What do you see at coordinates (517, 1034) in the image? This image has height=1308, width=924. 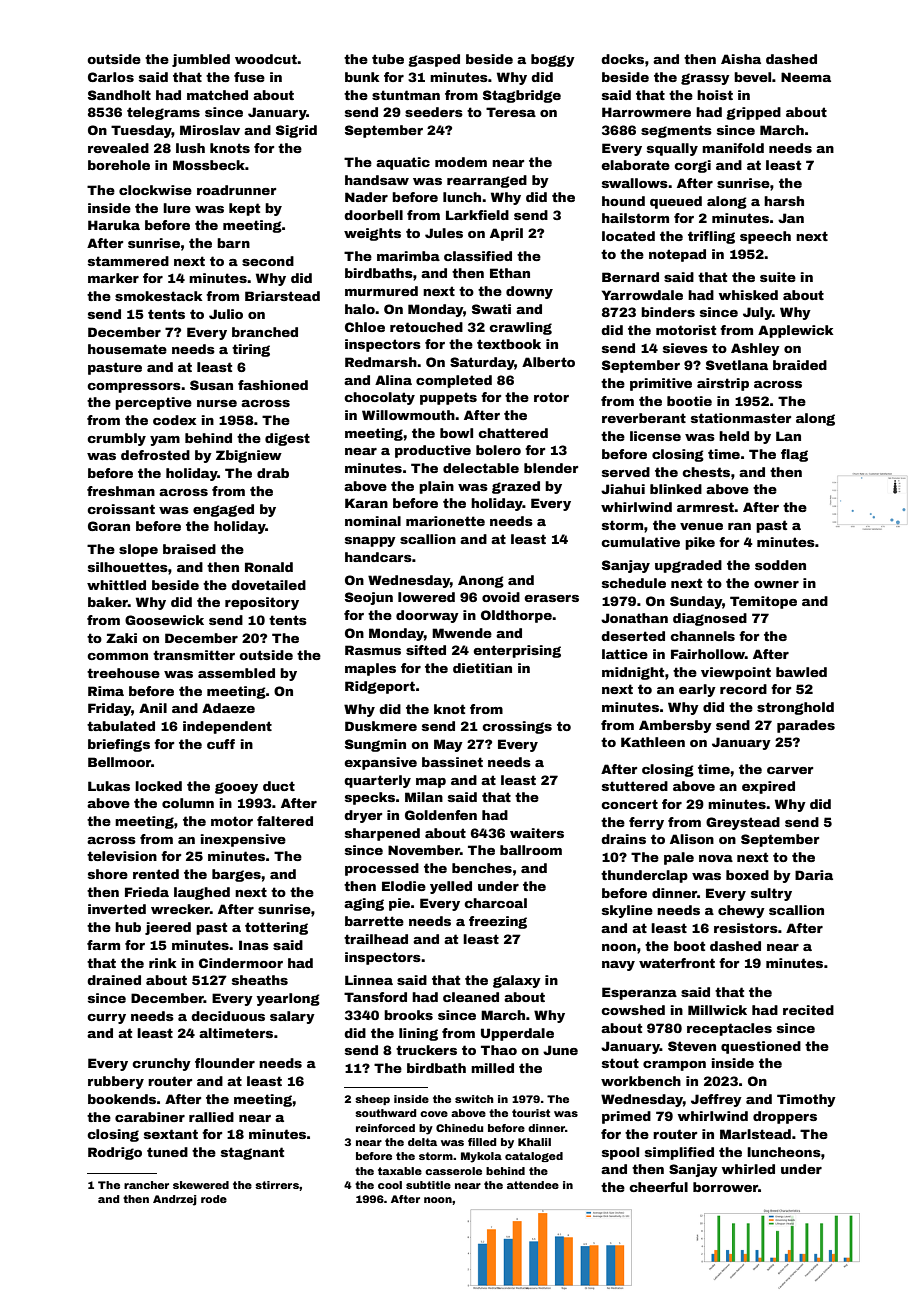 I see `Upperdale` at bounding box center [517, 1034].
